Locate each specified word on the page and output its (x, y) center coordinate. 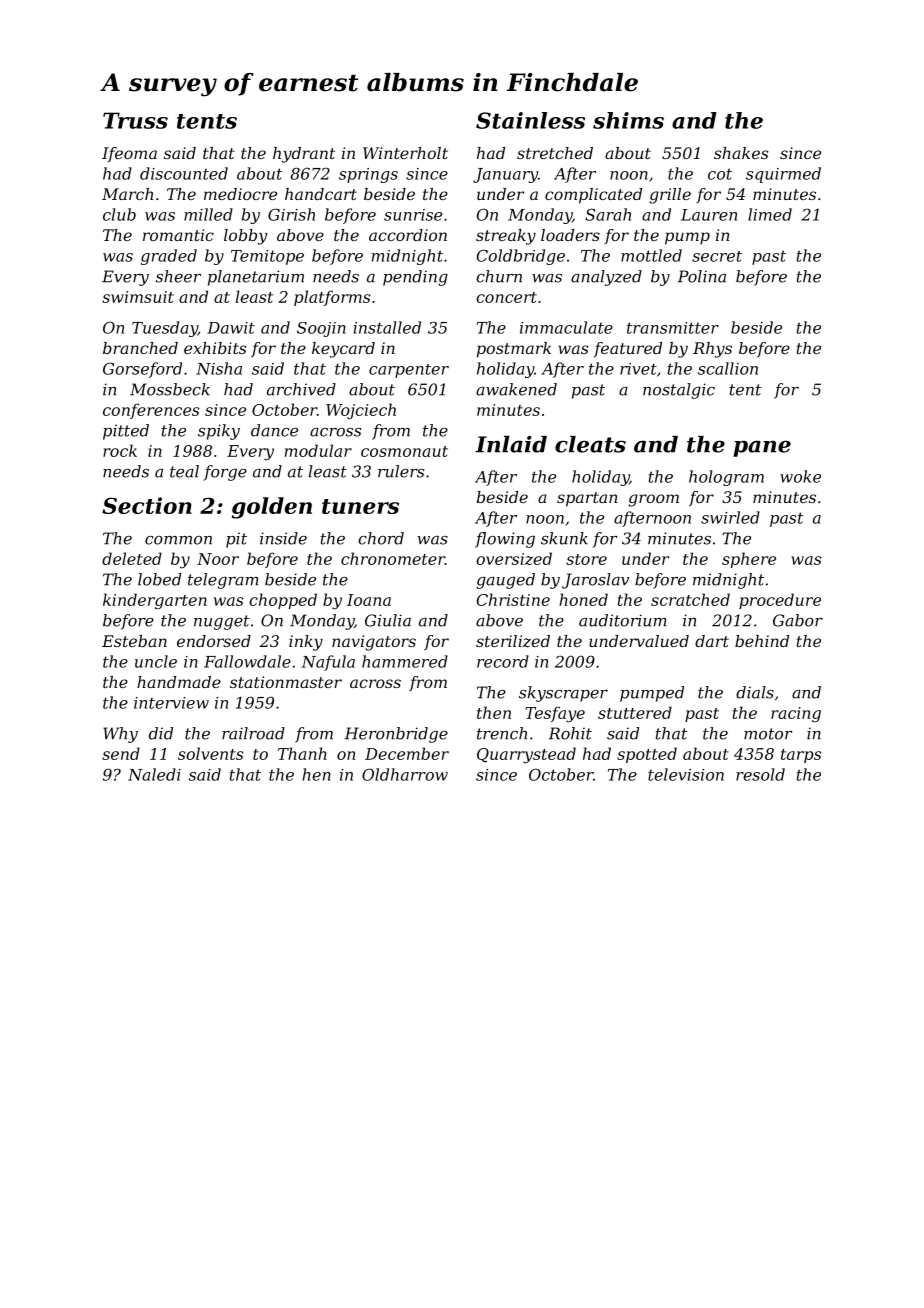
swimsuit (138, 297)
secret (717, 256)
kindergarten (155, 601)
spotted (647, 755)
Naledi (154, 774)
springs (368, 175)
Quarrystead (526, 755)
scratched (690, 599)
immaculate (566, 327)
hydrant (304, 155)
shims (628, 120)
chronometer (393, 558)
